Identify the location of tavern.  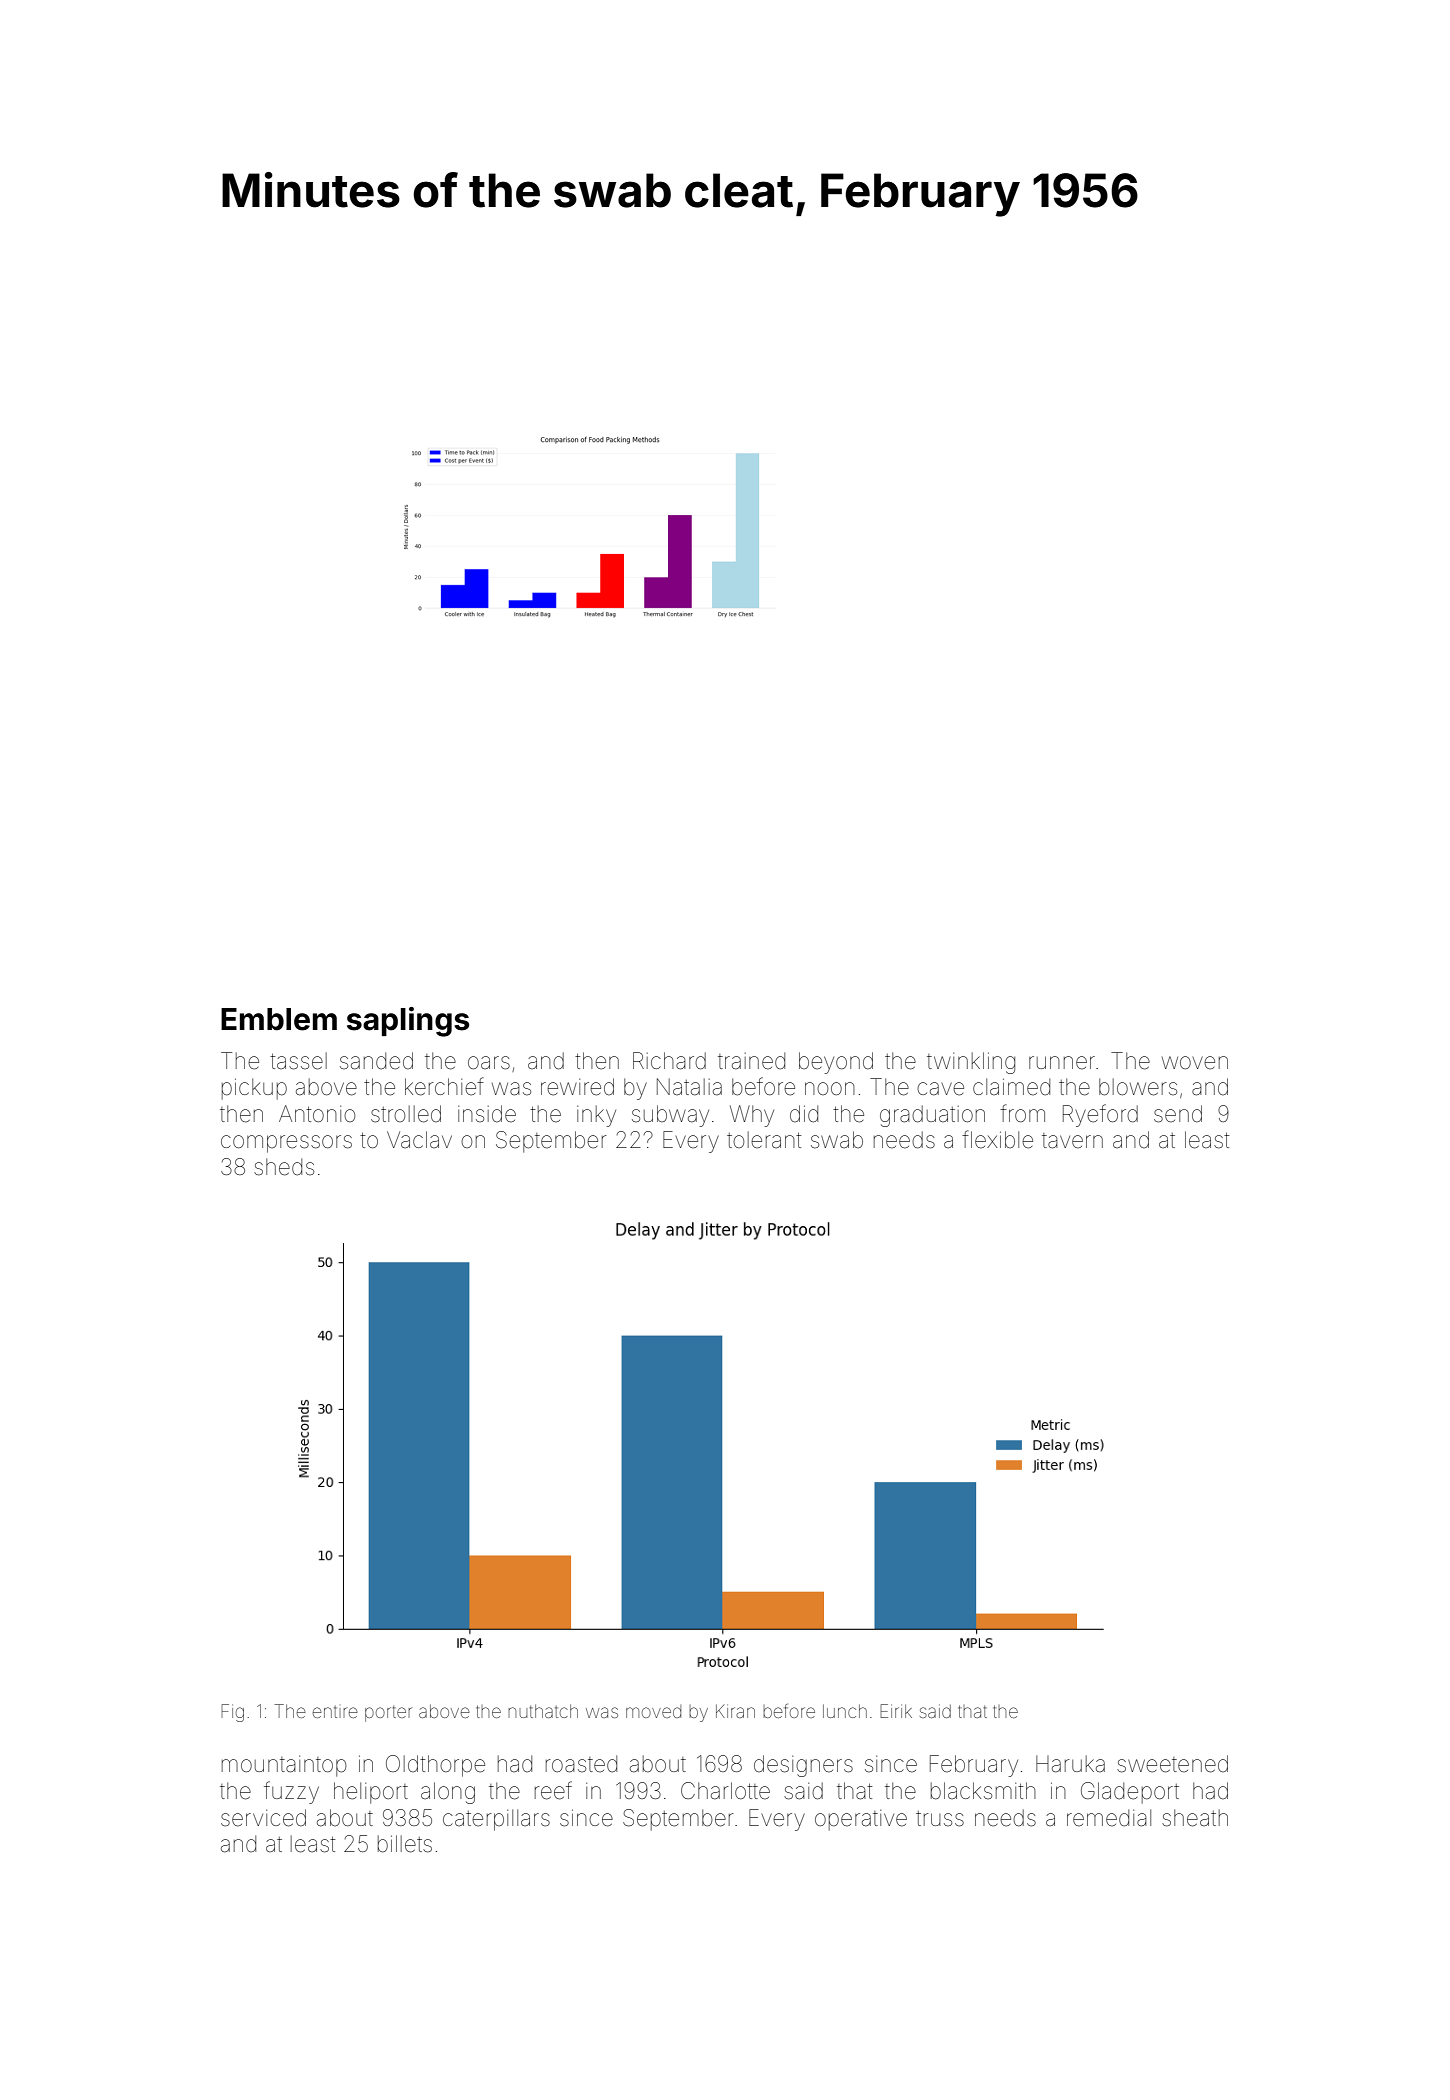
(1072, 1141).
